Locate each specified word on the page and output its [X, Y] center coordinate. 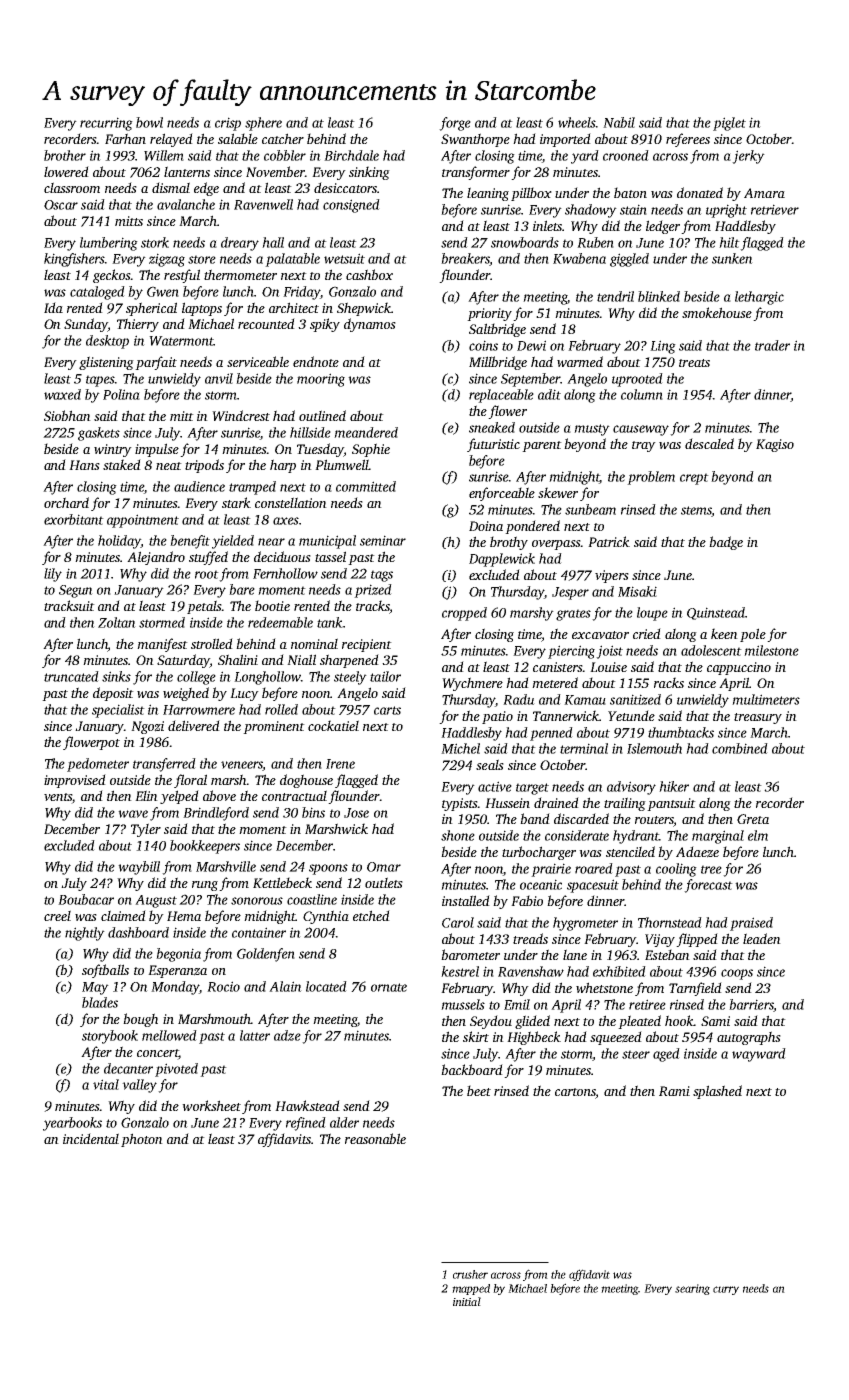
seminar [383, 540]
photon [142, 1140]
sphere [263, 124]
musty [592, 430]
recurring [106, 124]
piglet [729, 124]
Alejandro [156, 558]
